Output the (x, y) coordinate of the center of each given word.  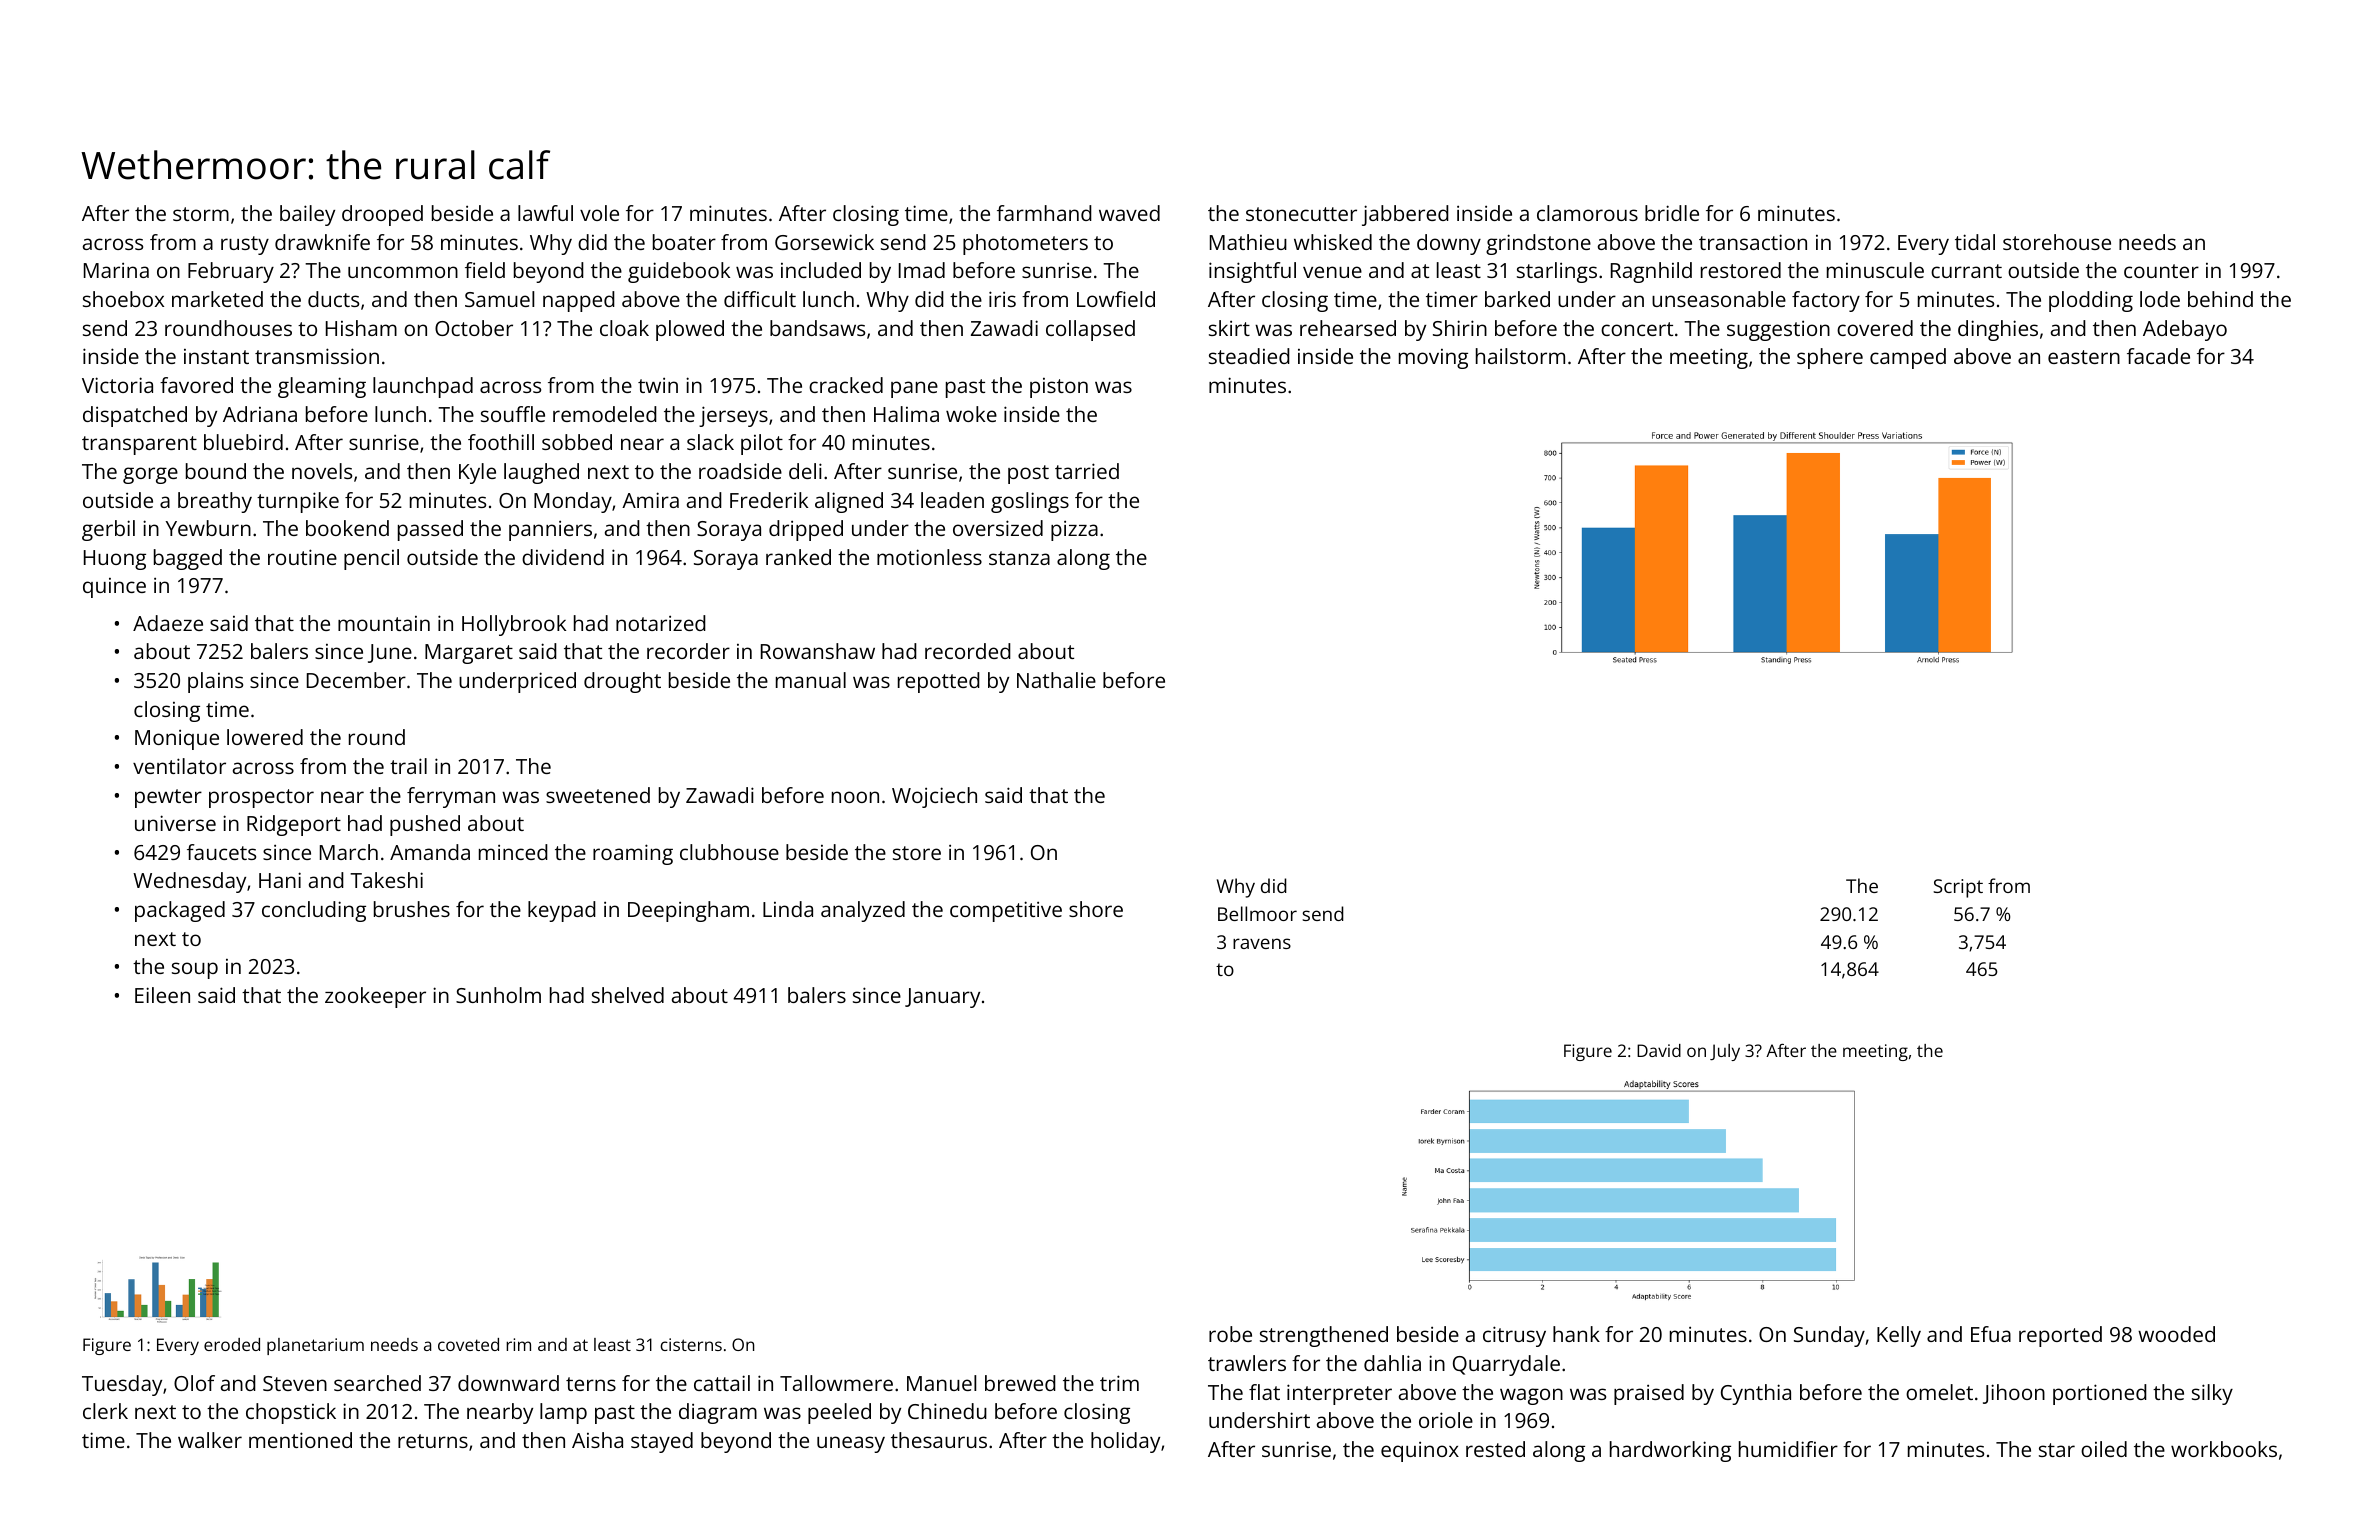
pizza (1074, 531)
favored (196, 385)
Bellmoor (1257, 913)
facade (2158, 356)
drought (622, 682)
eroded (232, 1344)
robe (1230, 1334)
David (1659, 1050)
